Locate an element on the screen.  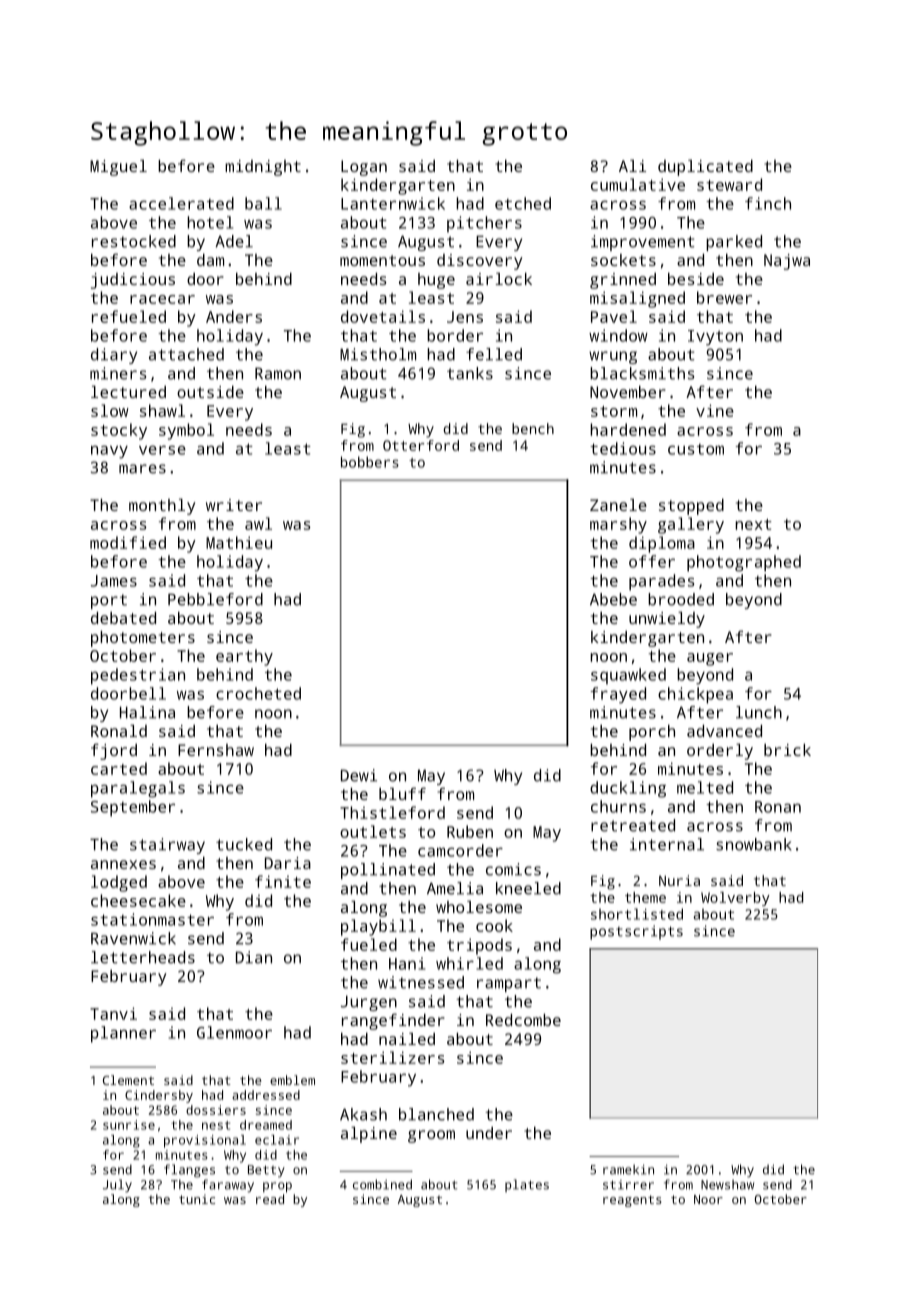
frayed is located at coordinates (618, 695).
